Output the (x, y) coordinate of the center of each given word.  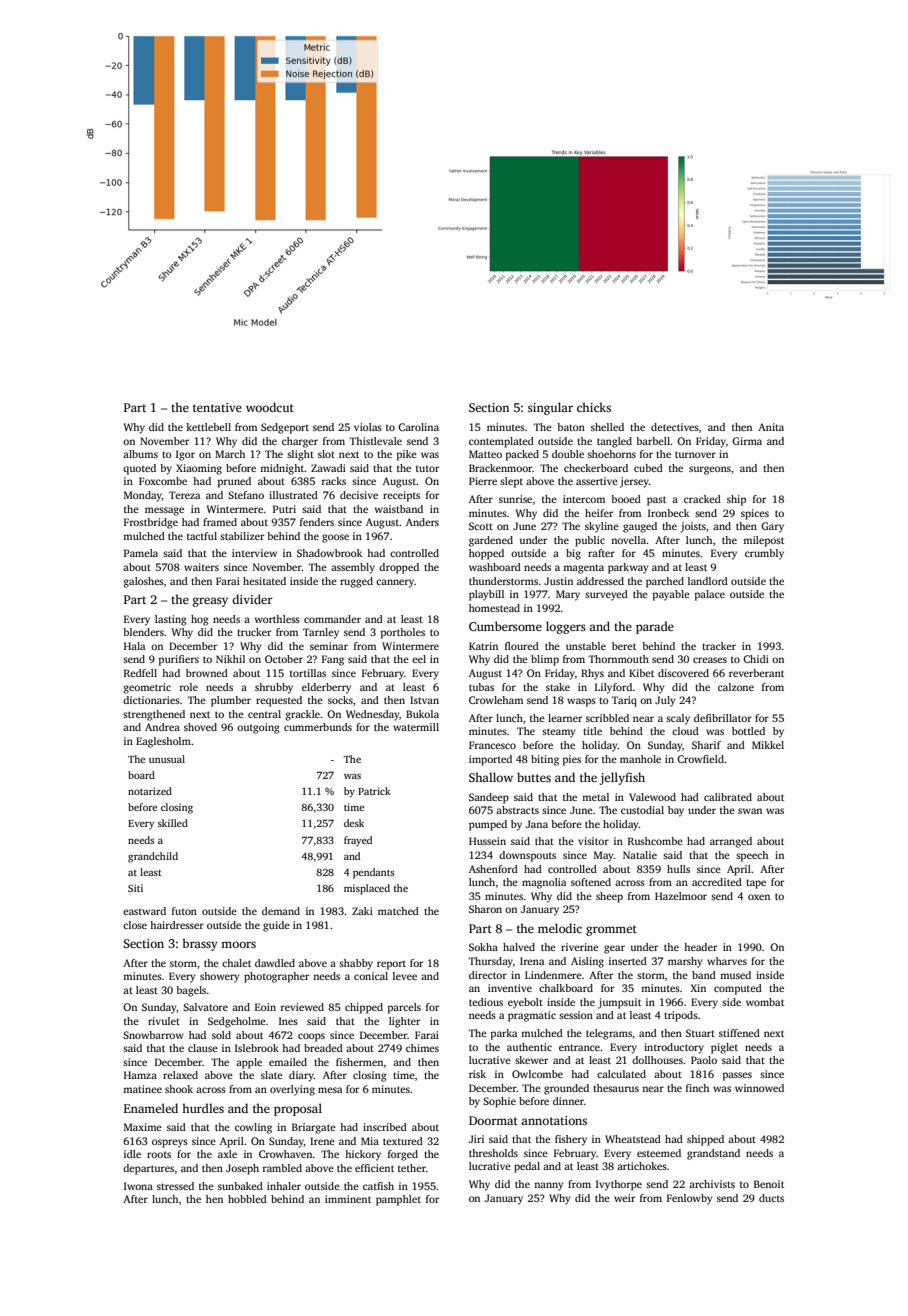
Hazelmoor (681, 896)
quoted (139, 469)
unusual (167, 759)
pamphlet (398, 1200)
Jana (537, 824)
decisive (359, 495)
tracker (719, 646)
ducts (771, 1198)
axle (227, 1154)
